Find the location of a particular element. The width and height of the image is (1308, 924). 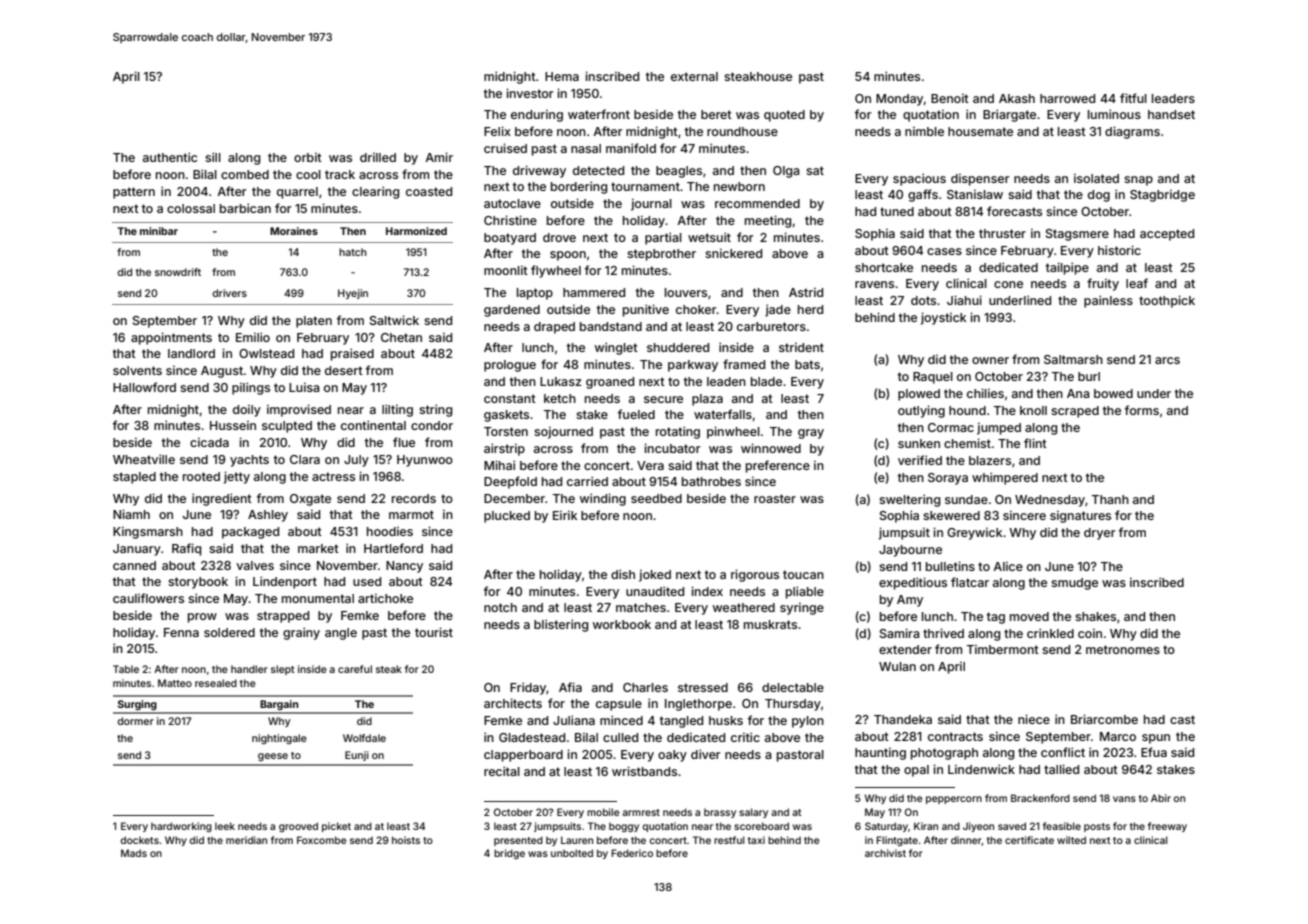

investor is located at coordinates (530, 93).
